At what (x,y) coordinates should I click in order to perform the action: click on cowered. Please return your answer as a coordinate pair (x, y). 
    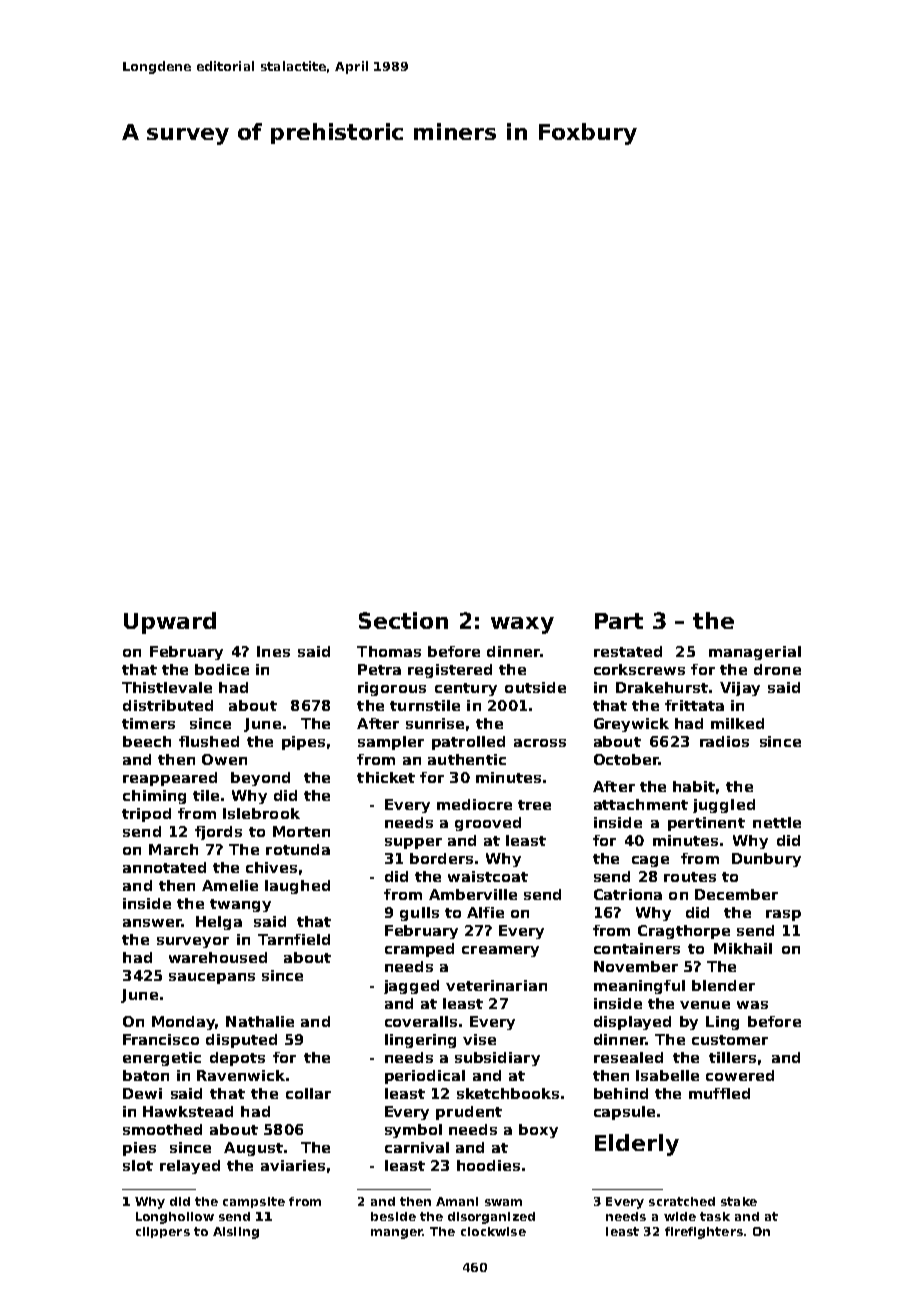
    Looking at the image, I should click on (740, 1075).
